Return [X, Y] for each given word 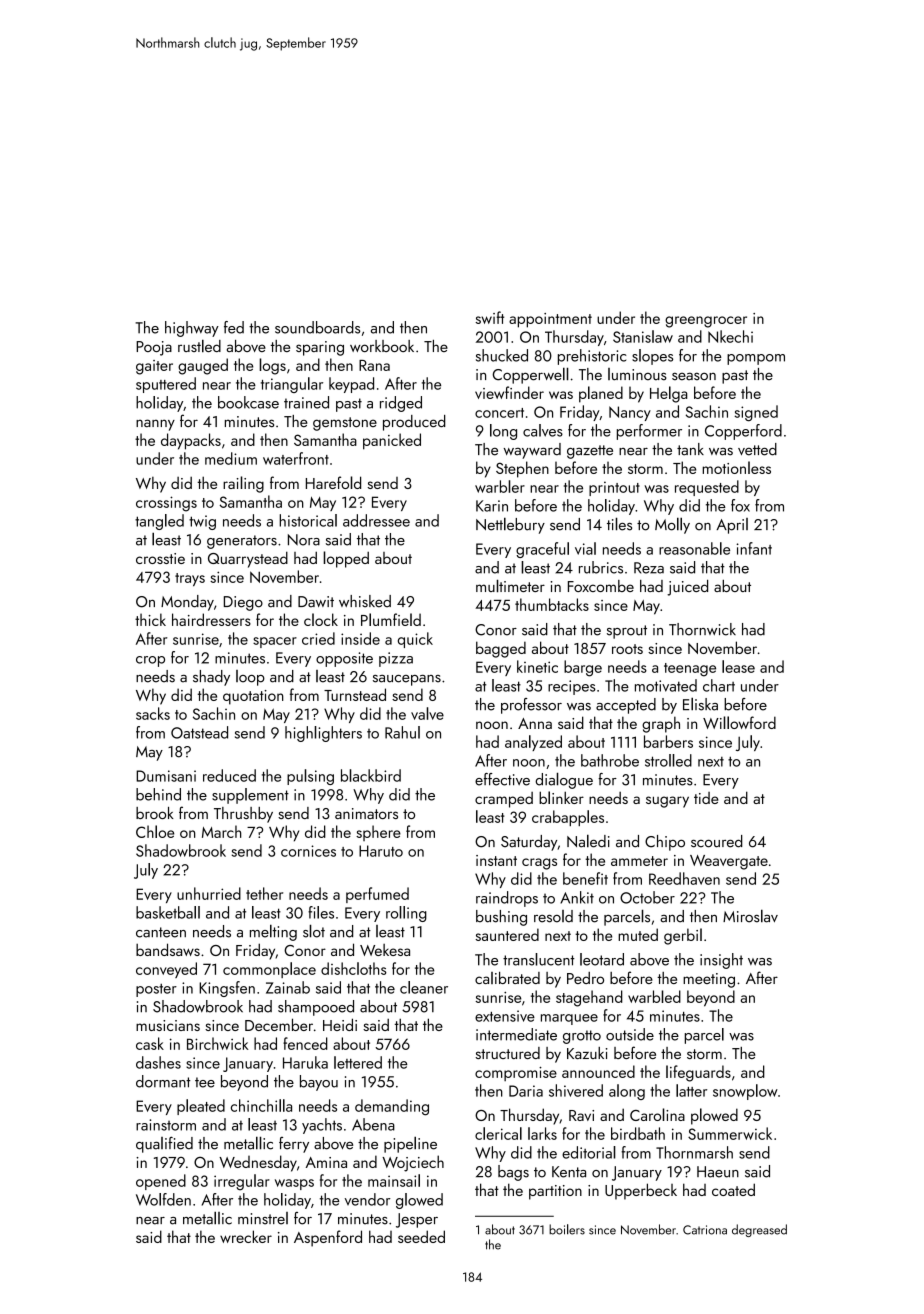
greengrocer [706, 322]
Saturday [529, 843]
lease [738, 666]
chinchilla [261, 1105]
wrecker [246, 1236]
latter [691, 1090]
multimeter [510, 586]
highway [192, 329]
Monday [187, 603]
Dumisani [166, 776]
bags [513, 1173]
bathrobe [610, 760]
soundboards [317, 327]
